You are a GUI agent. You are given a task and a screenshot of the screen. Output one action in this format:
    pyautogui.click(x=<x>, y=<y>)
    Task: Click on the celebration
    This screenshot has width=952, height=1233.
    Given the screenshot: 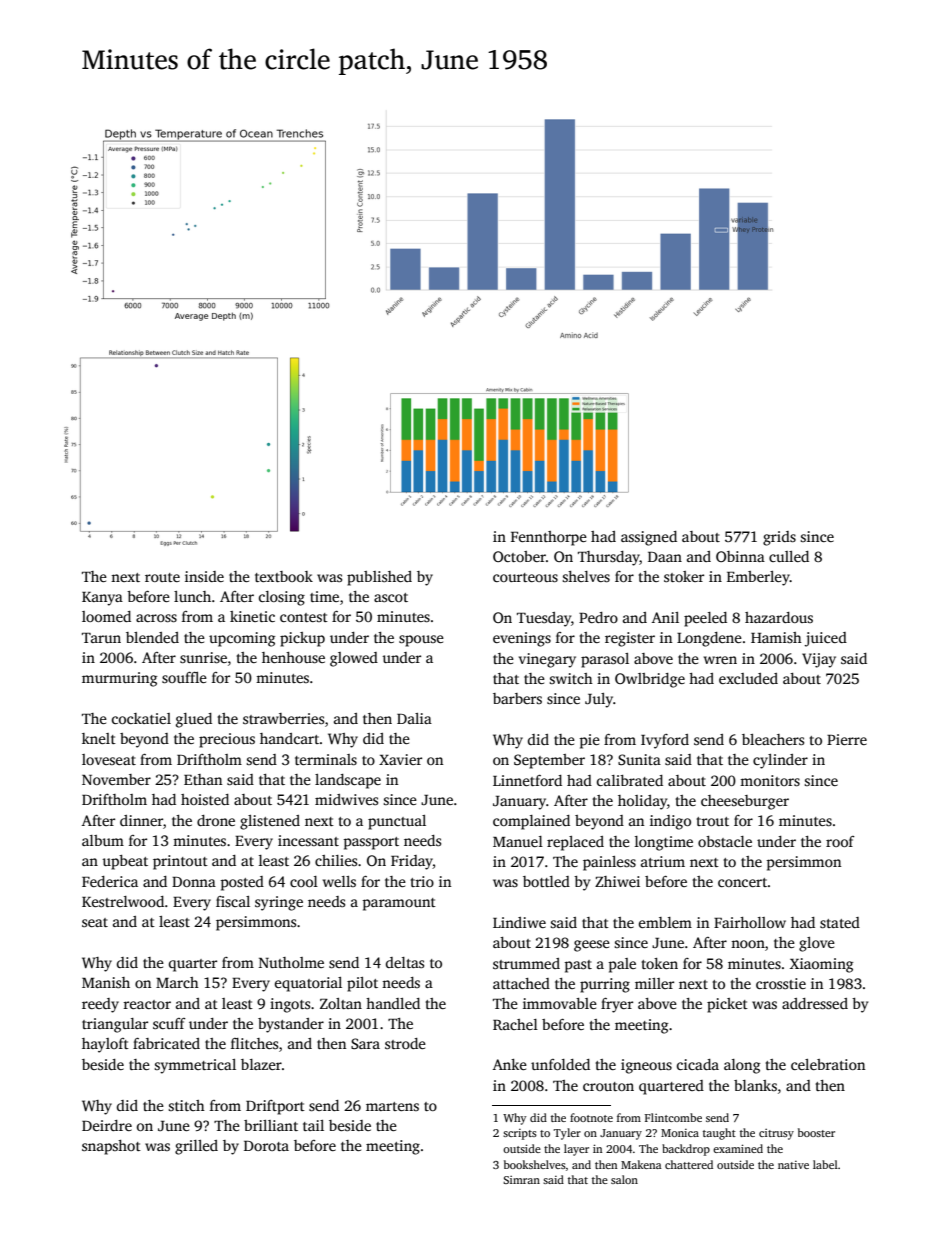 What is the action you would take?
    pyautogui.click(x=828, y=1064)
